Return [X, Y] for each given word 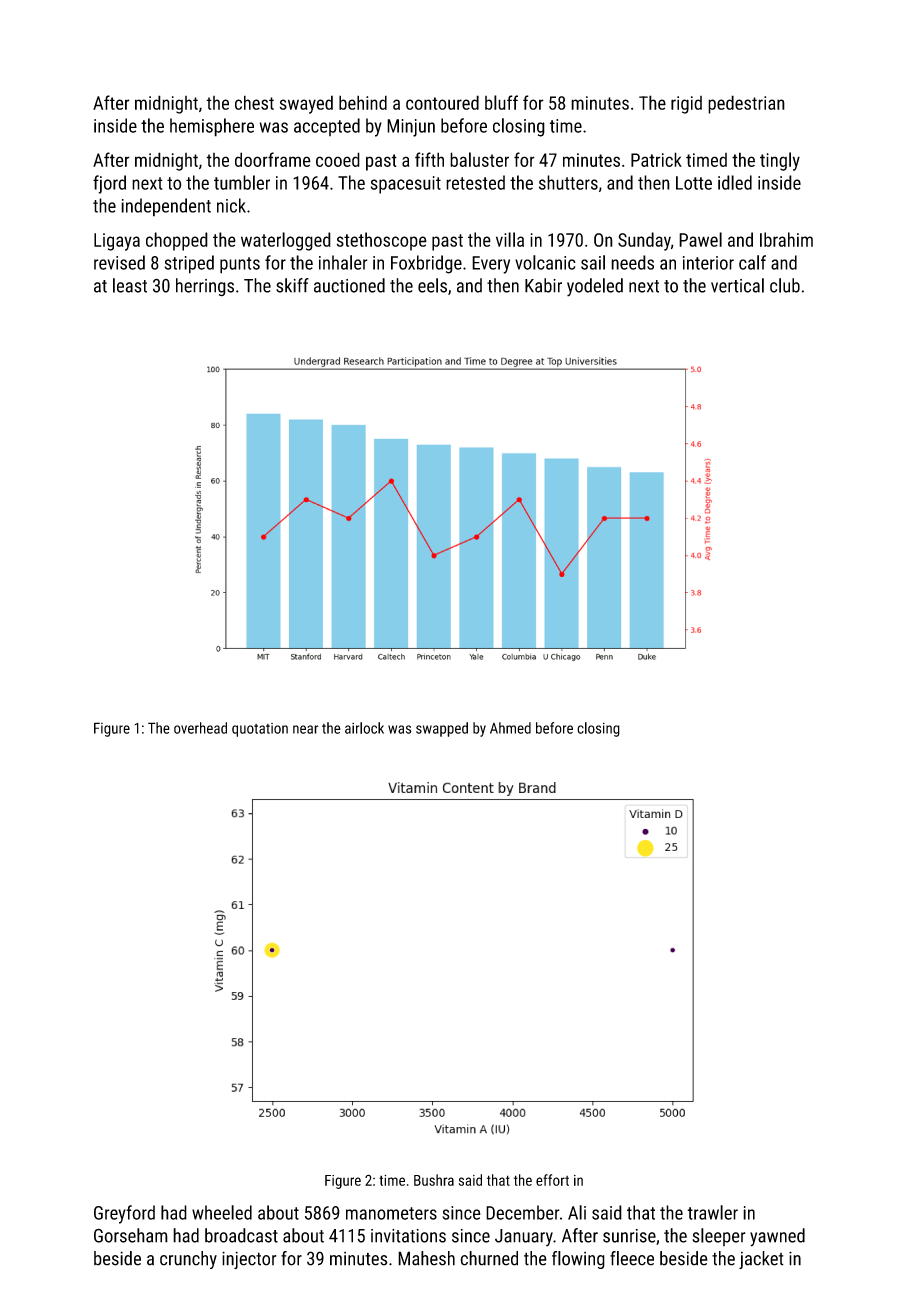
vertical [737, 285]
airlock [364, 728]
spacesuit [406, 185]
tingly [780, 161]
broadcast [241, 1235]
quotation [260, 730]
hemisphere [212, 127]
